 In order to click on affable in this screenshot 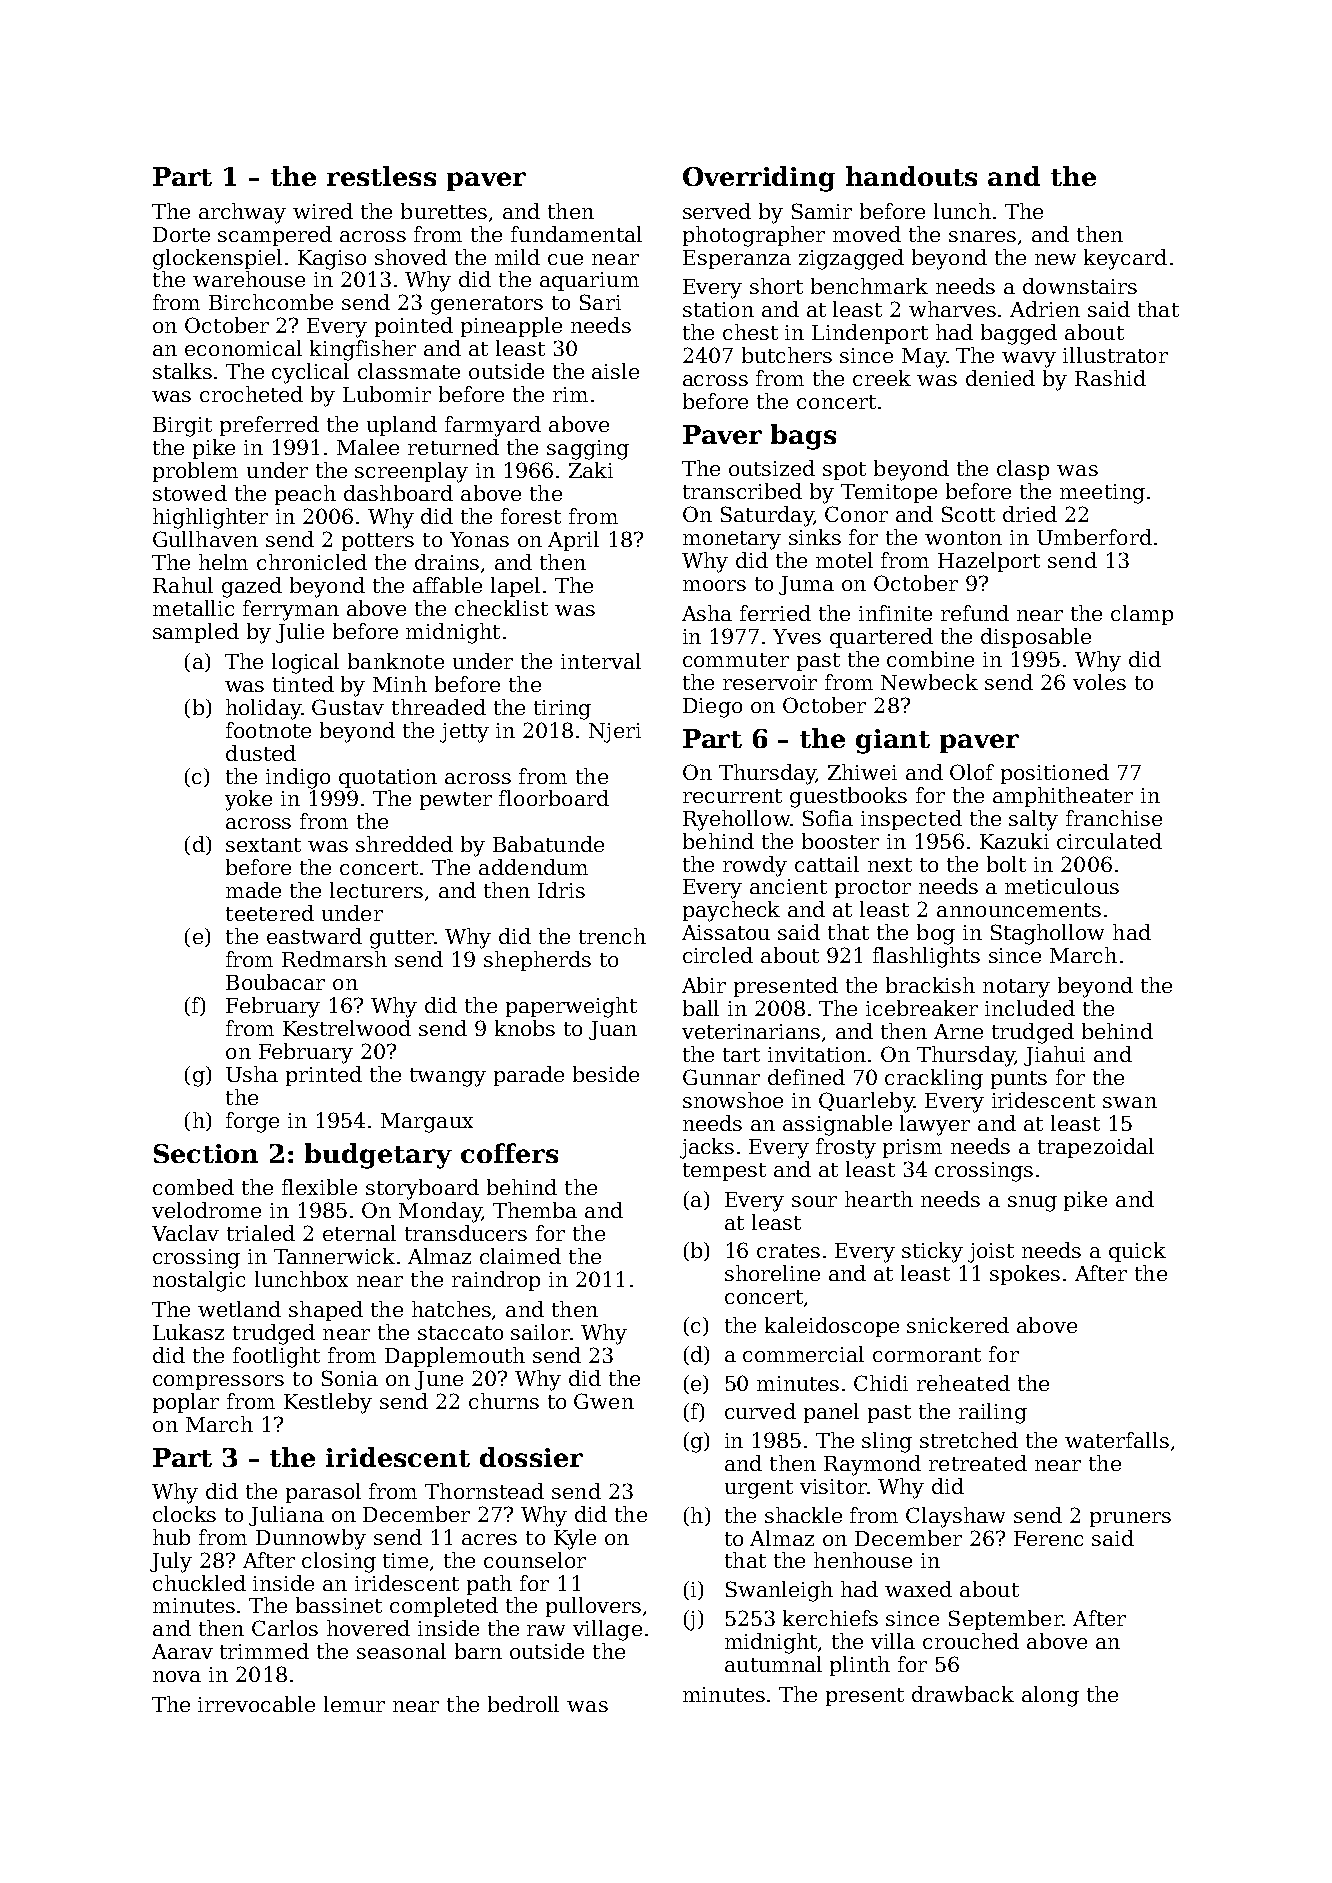, I will do `click(447, 585)`.
